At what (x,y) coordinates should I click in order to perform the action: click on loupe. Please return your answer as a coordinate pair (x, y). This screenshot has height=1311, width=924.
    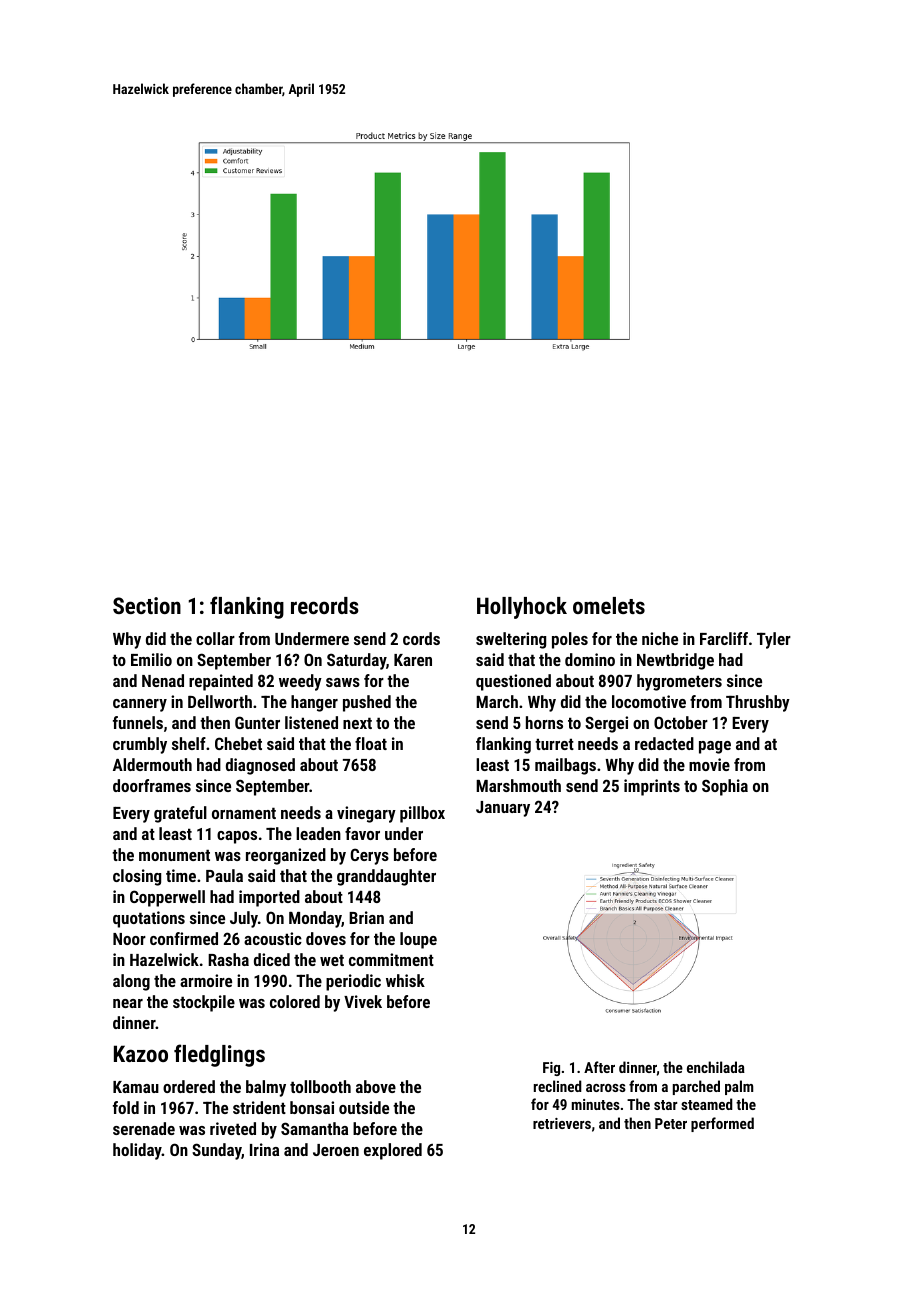
    Looking at the image, I should click on (418, 940).
